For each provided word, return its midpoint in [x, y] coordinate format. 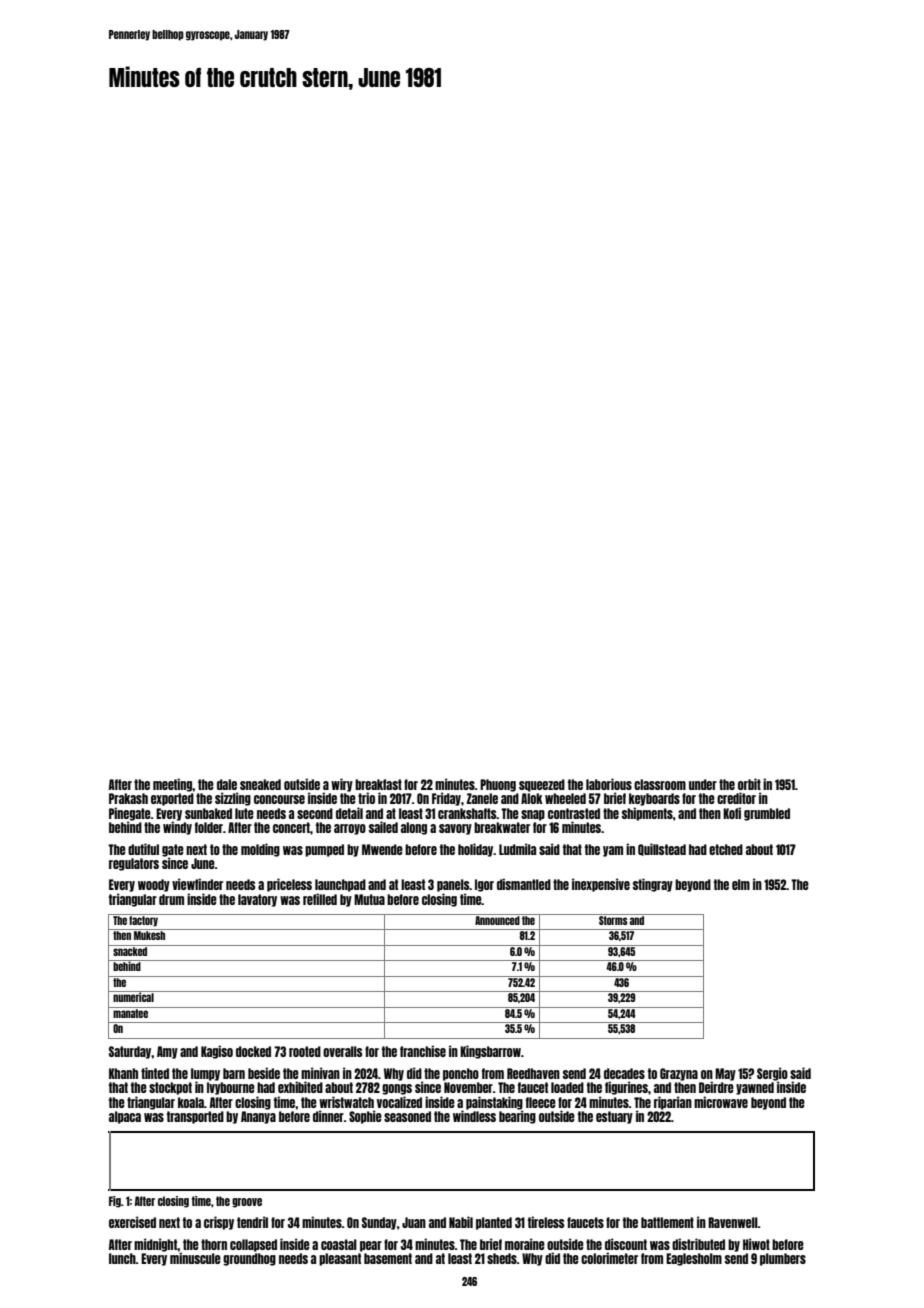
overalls [342, 1051]
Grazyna [679, 1074]
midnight [155, 1245]
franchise [423, 1051]
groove [247, 1203]
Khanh [123, 1073]
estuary [614, 1117]
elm [741, 884]
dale [227, 784]
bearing [517, 1117]
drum [171, 899]
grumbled [767, 814]
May [725, 1074]
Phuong [498, 785]
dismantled [524, 884]
